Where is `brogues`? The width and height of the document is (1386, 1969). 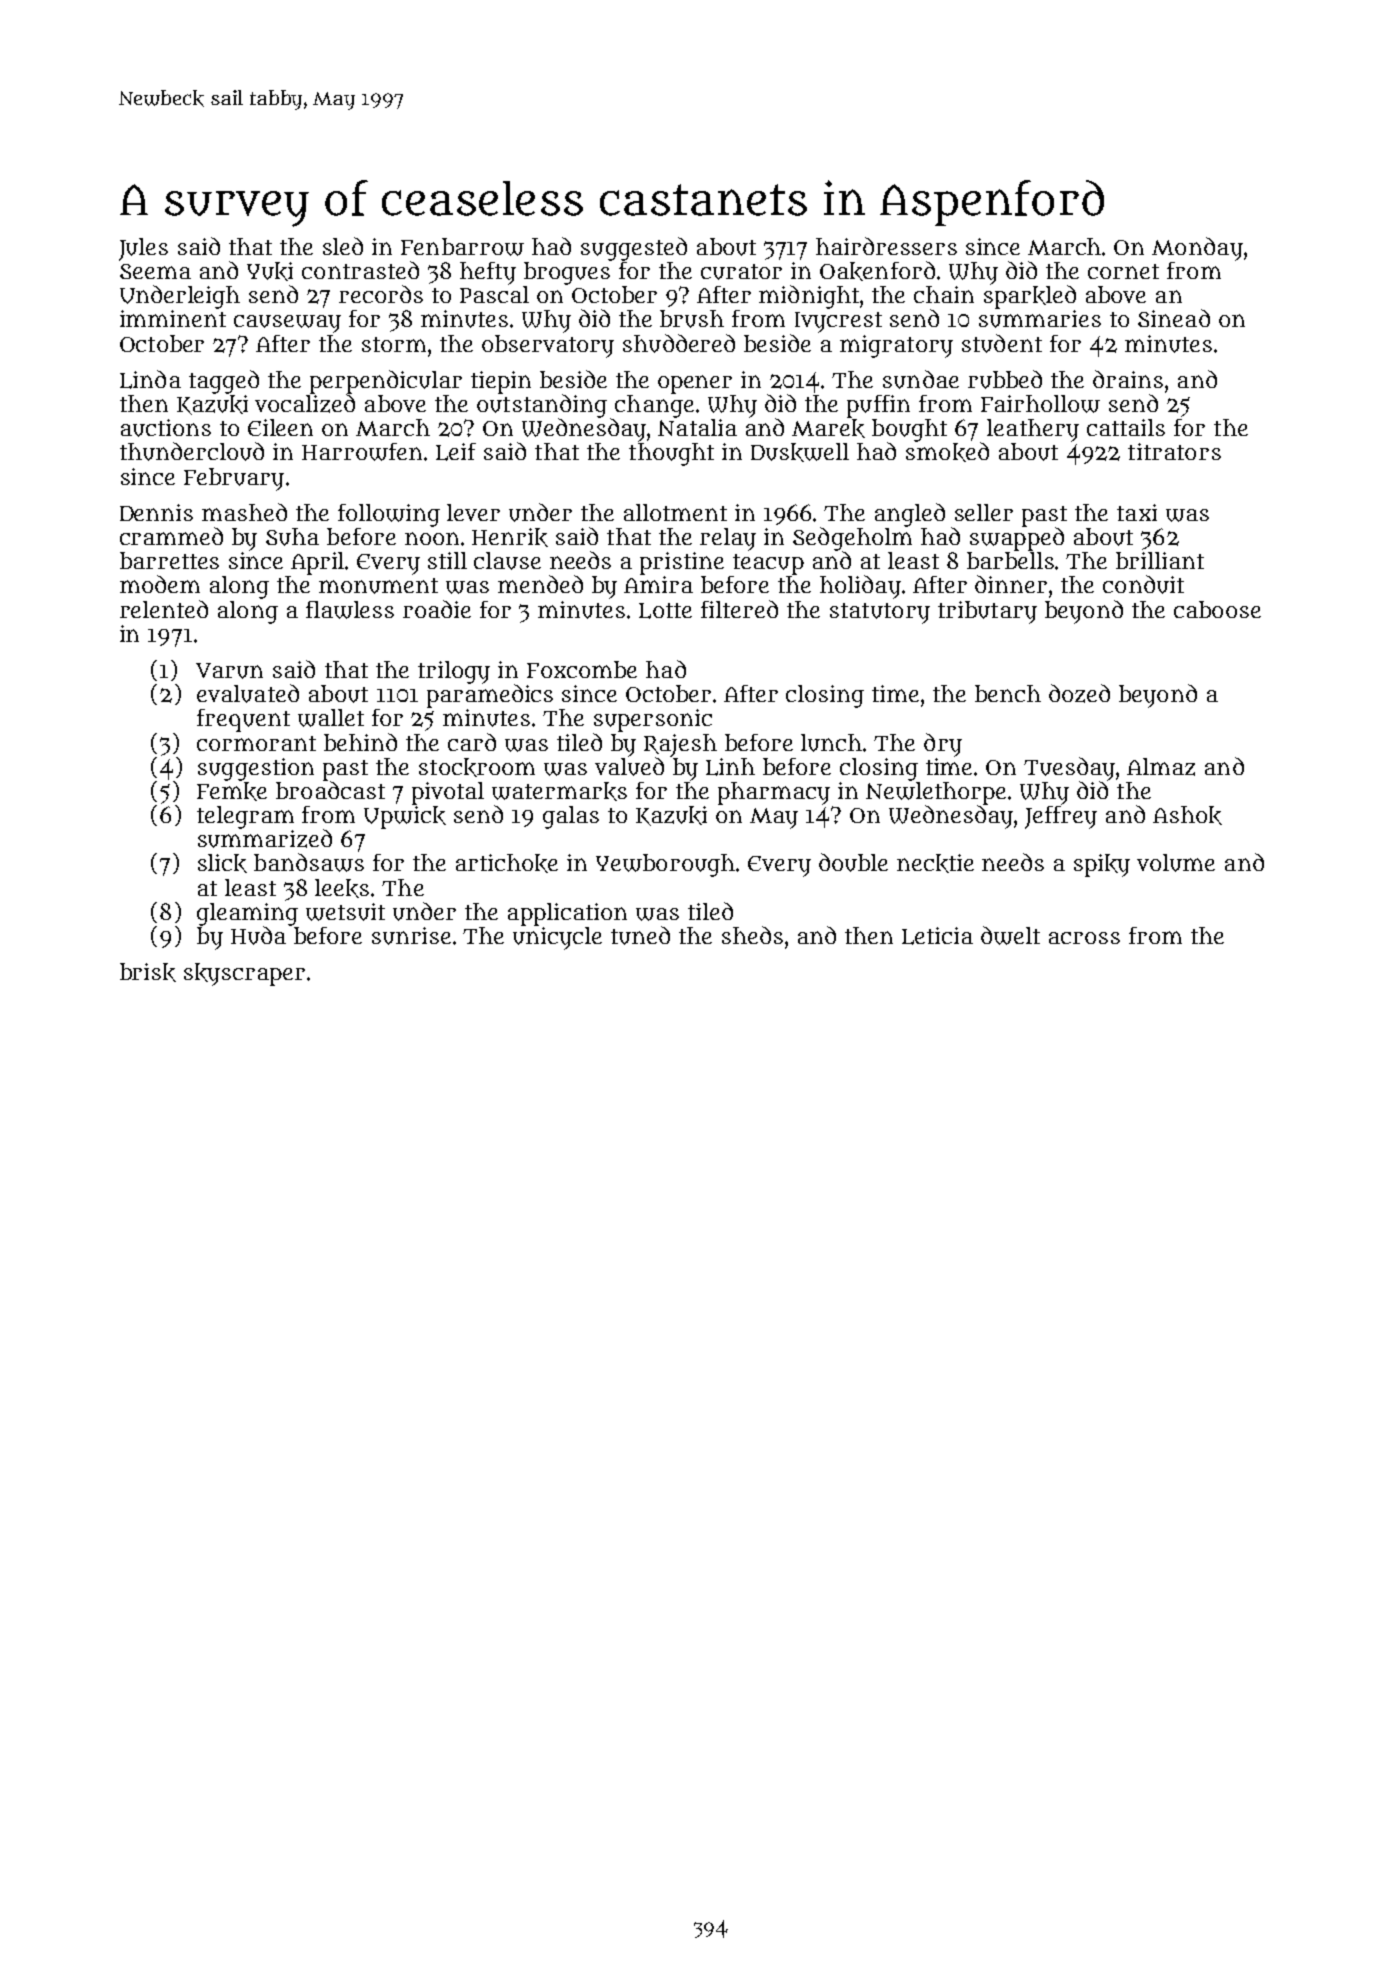
brogues is located at coordinates (567, 273).
